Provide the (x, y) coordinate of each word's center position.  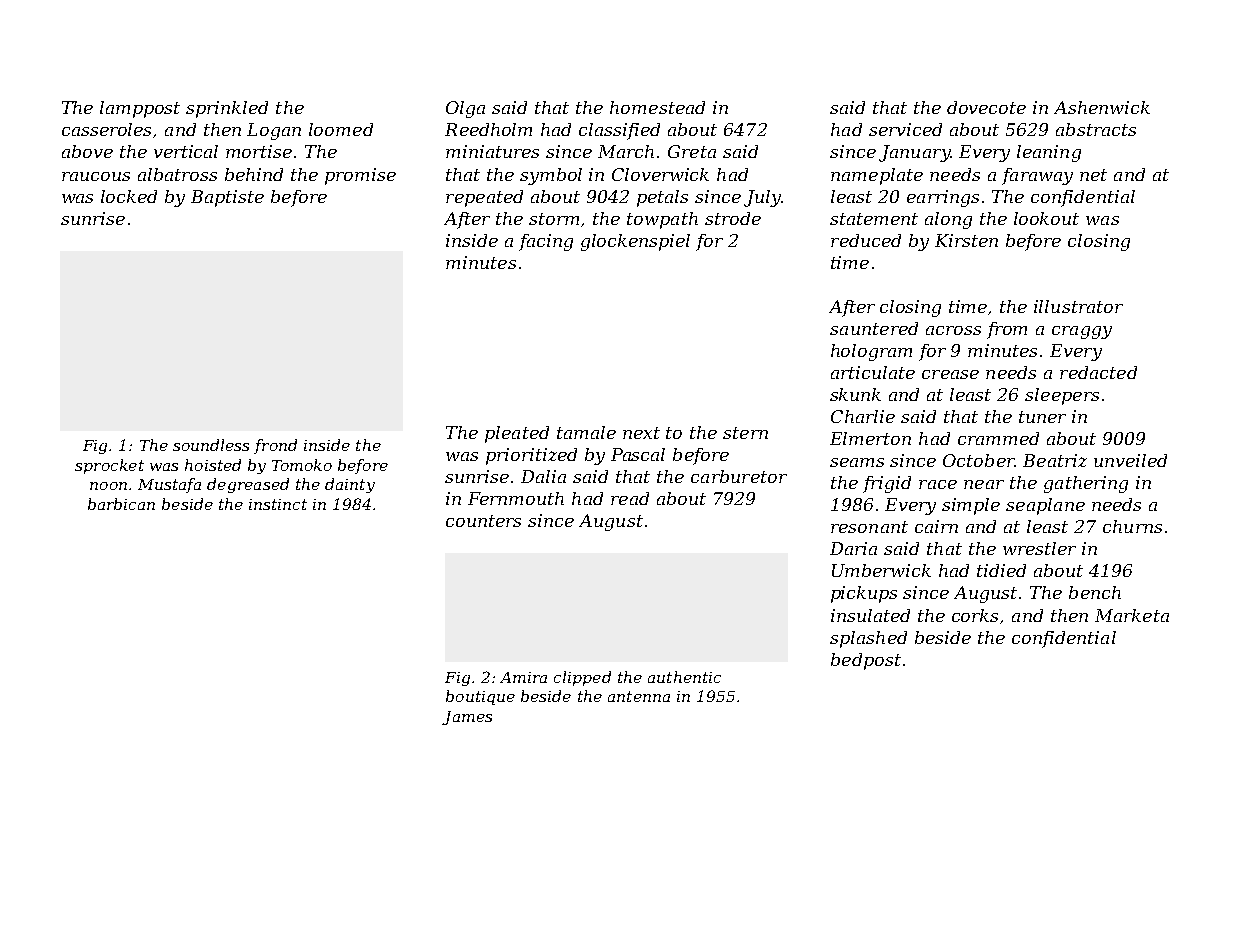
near (984, 484)
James (467, 718)
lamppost (140, 109)
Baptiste (227, 198)
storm (554, 219)
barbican (121, 504)
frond (275, 446)
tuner (1042, 417)
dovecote (986, 107)
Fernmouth (516, 498)
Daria (853, 548)
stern (745, 433)
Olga (465, 109)
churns (1132, 526)
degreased (248, 485)
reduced (866, 240)
